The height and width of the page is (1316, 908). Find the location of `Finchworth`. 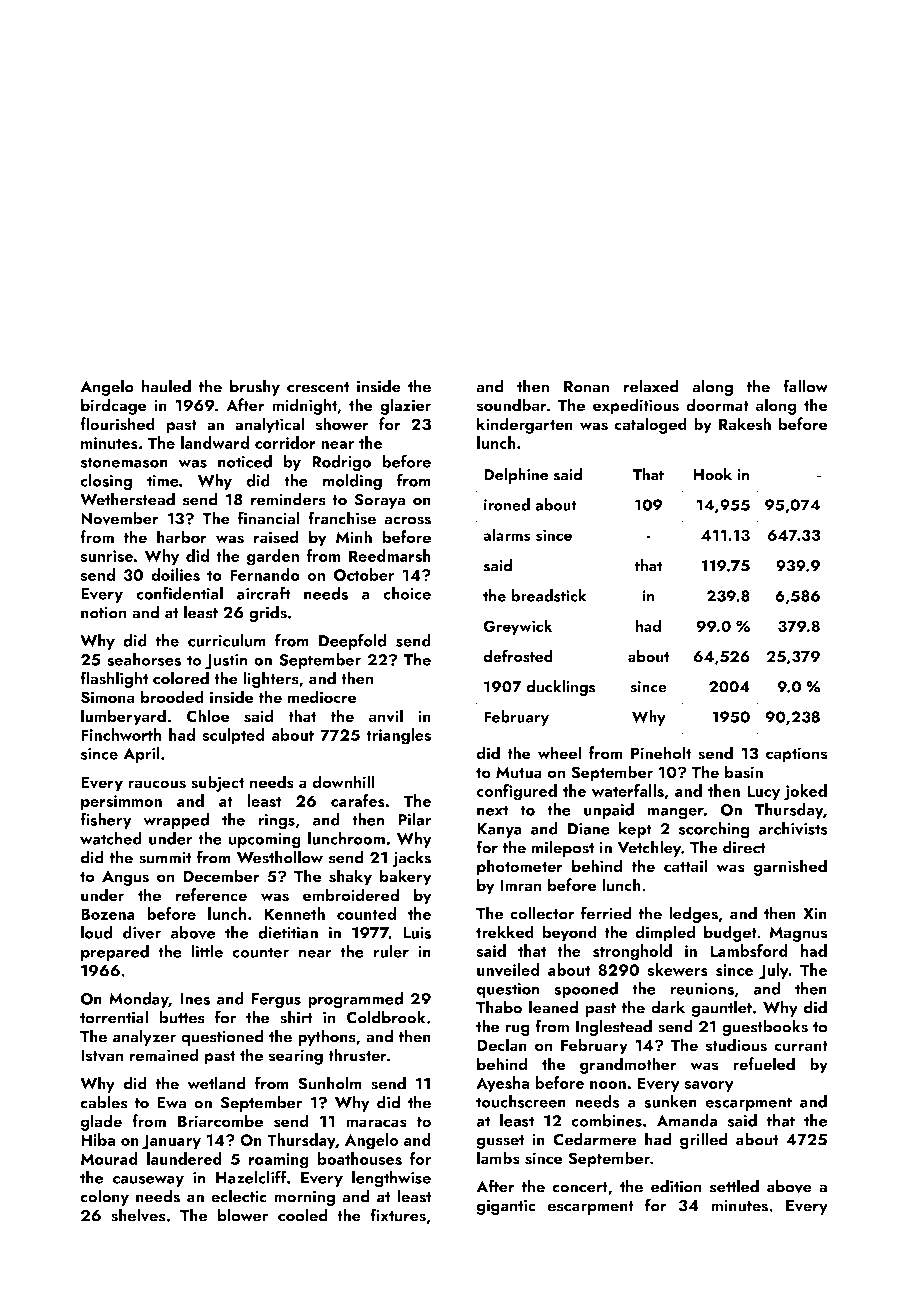

Finchworth is located at coordinates (121, 734).
